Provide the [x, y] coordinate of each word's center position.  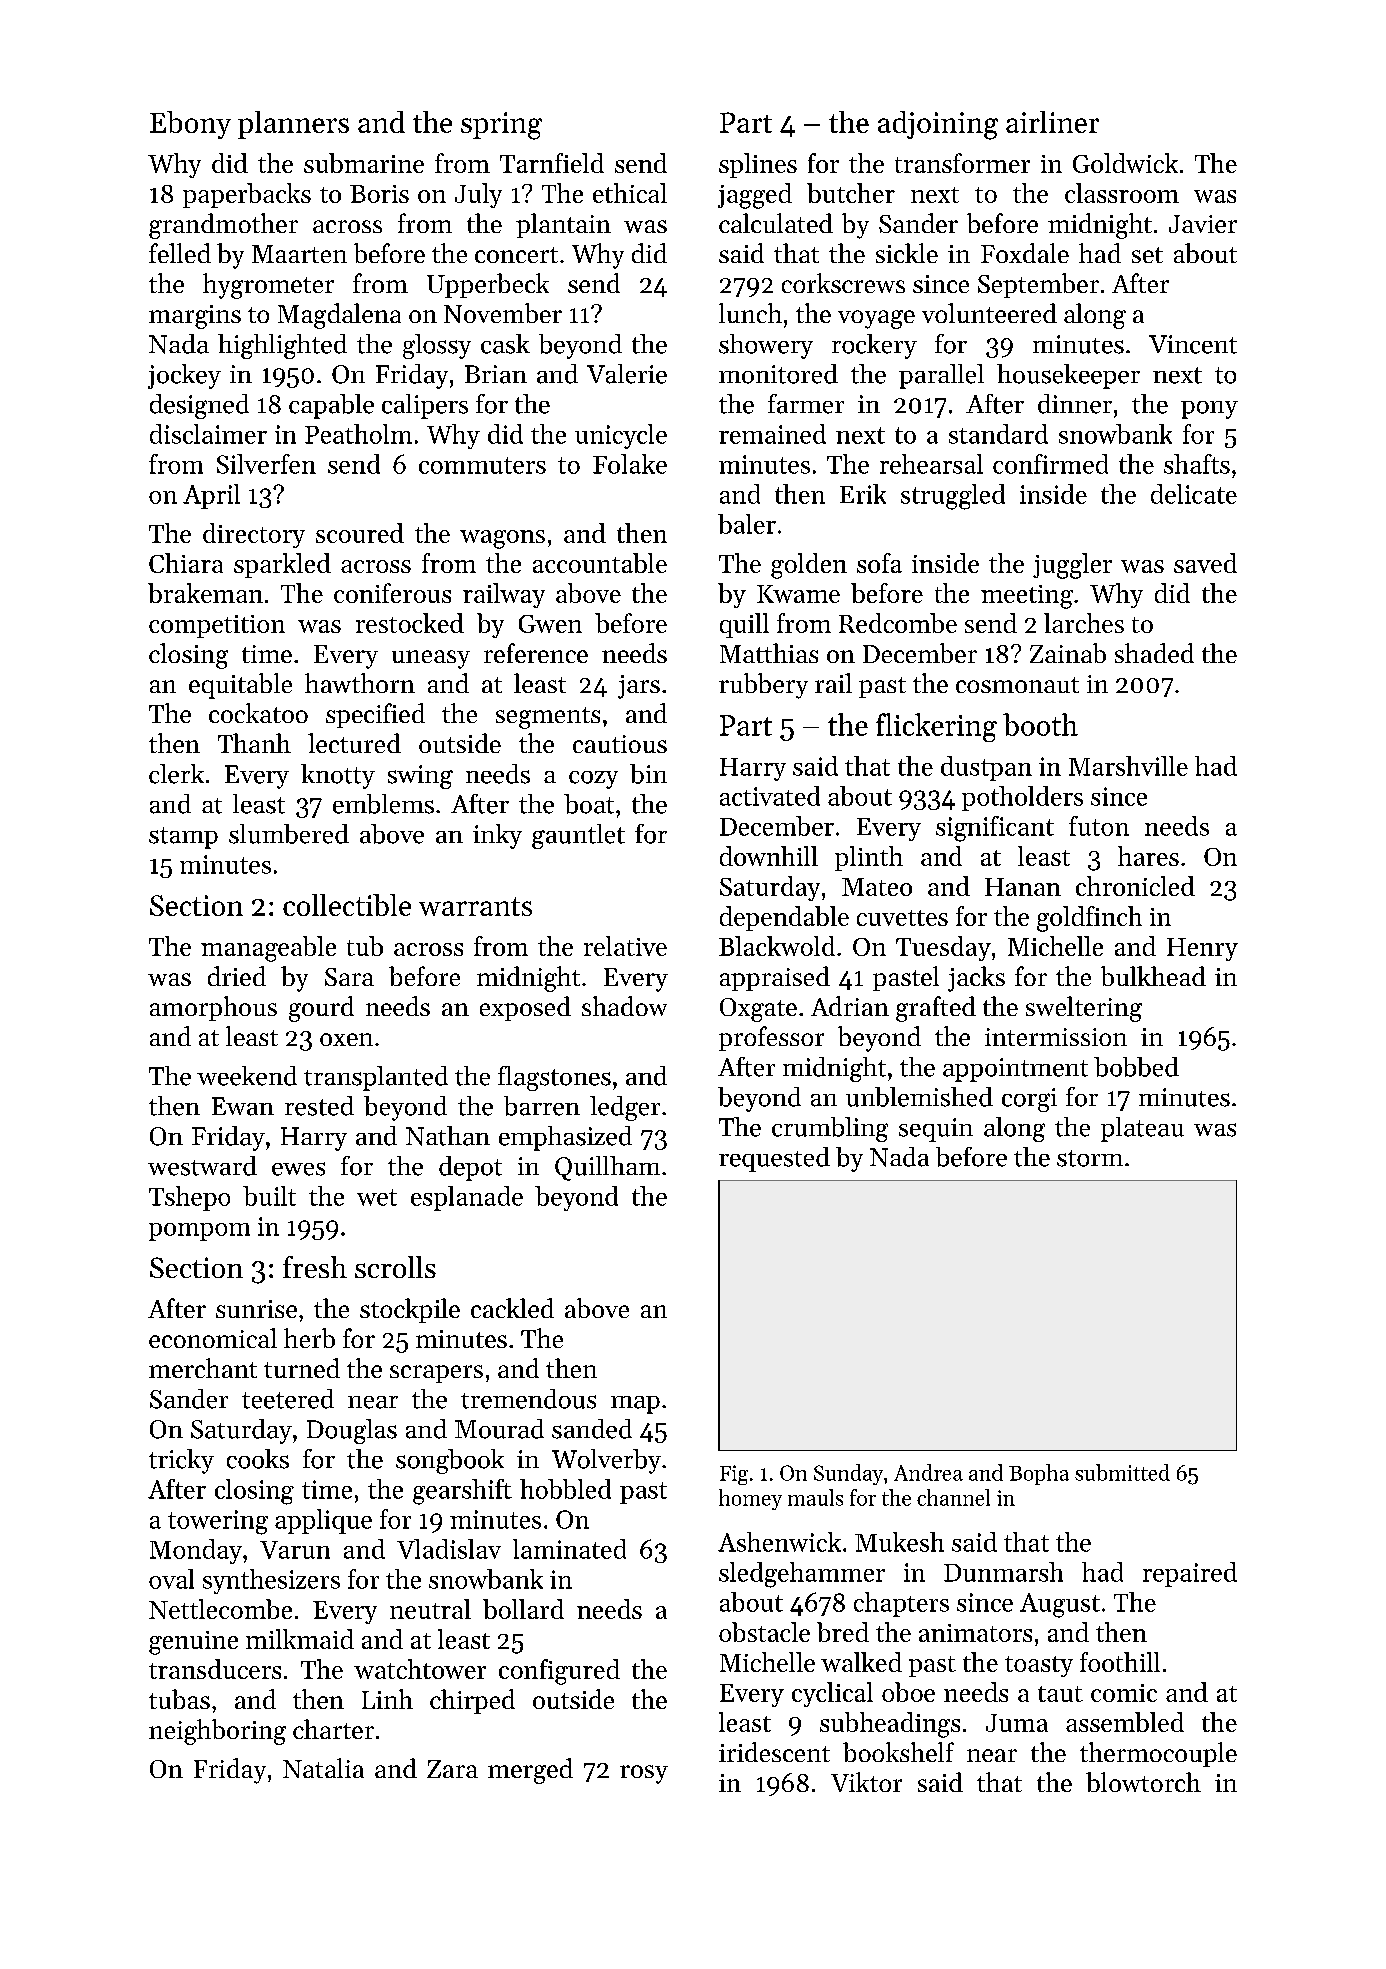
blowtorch [1143, 1782]
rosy [644, 1774]
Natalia [323, 1768]
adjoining [938, 125]
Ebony [190, 125]
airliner [1052, 122]
